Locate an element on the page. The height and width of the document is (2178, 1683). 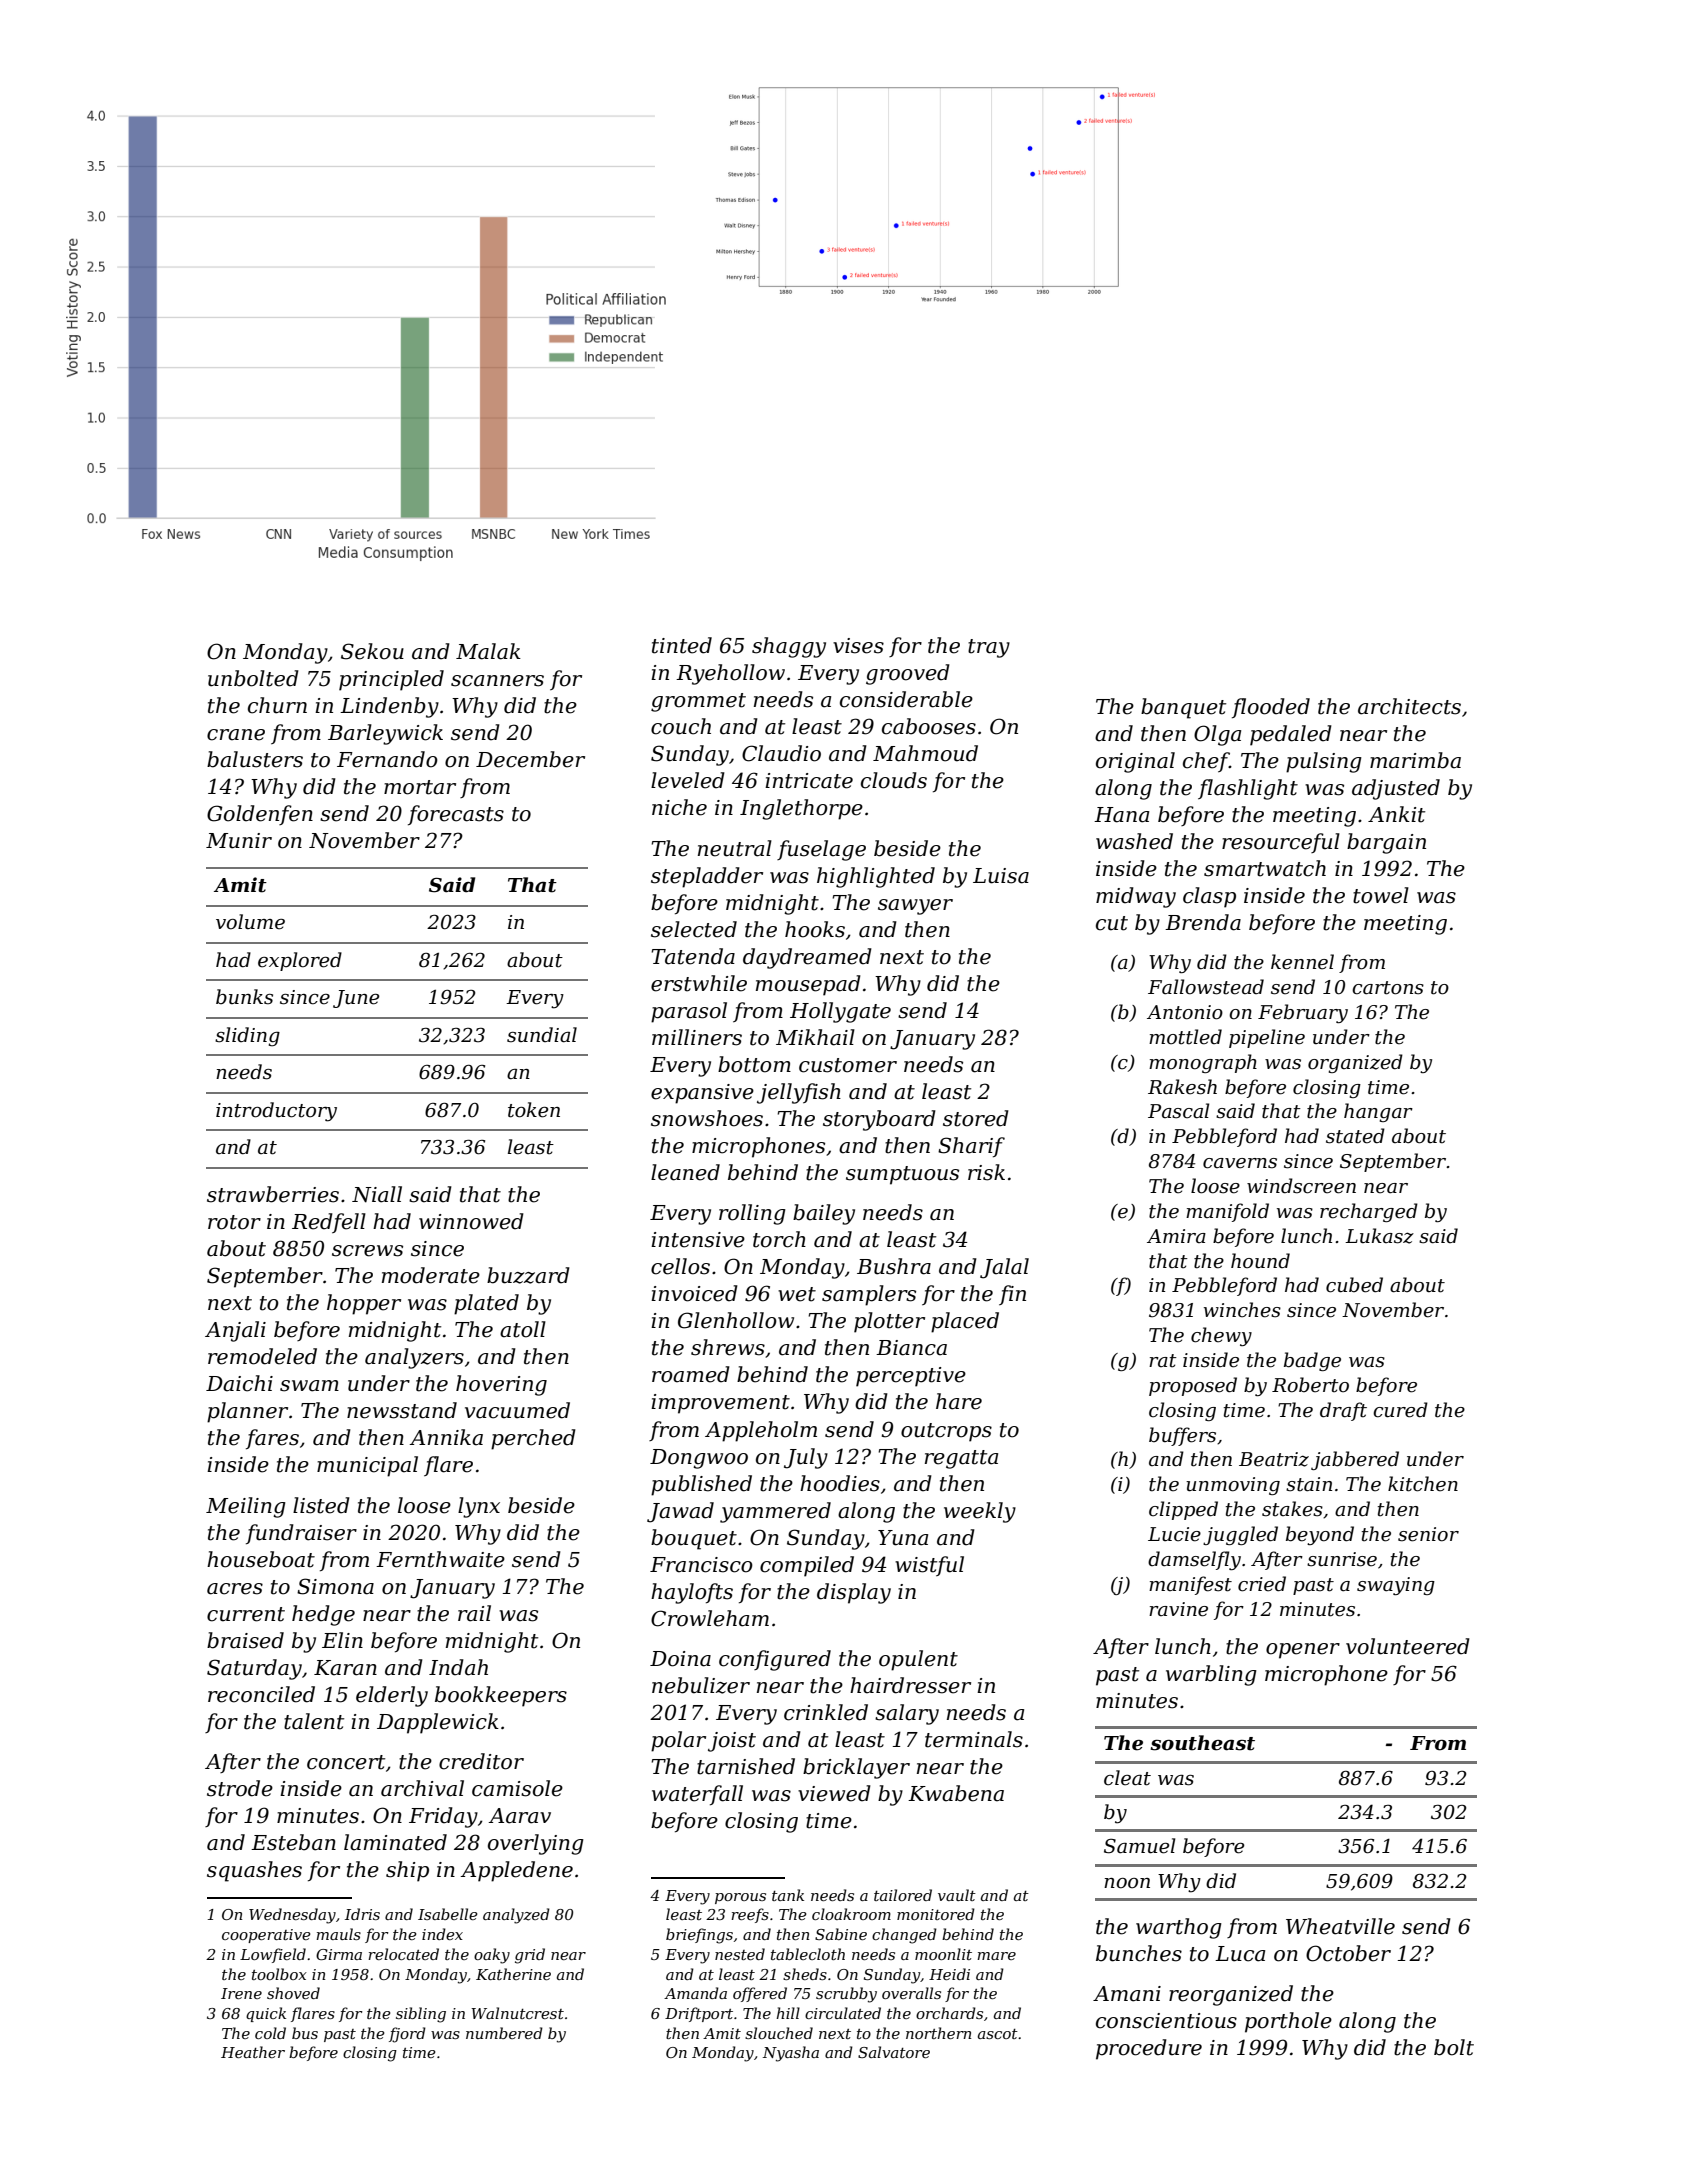
monograph is located at coordinates (1203, 1063).
